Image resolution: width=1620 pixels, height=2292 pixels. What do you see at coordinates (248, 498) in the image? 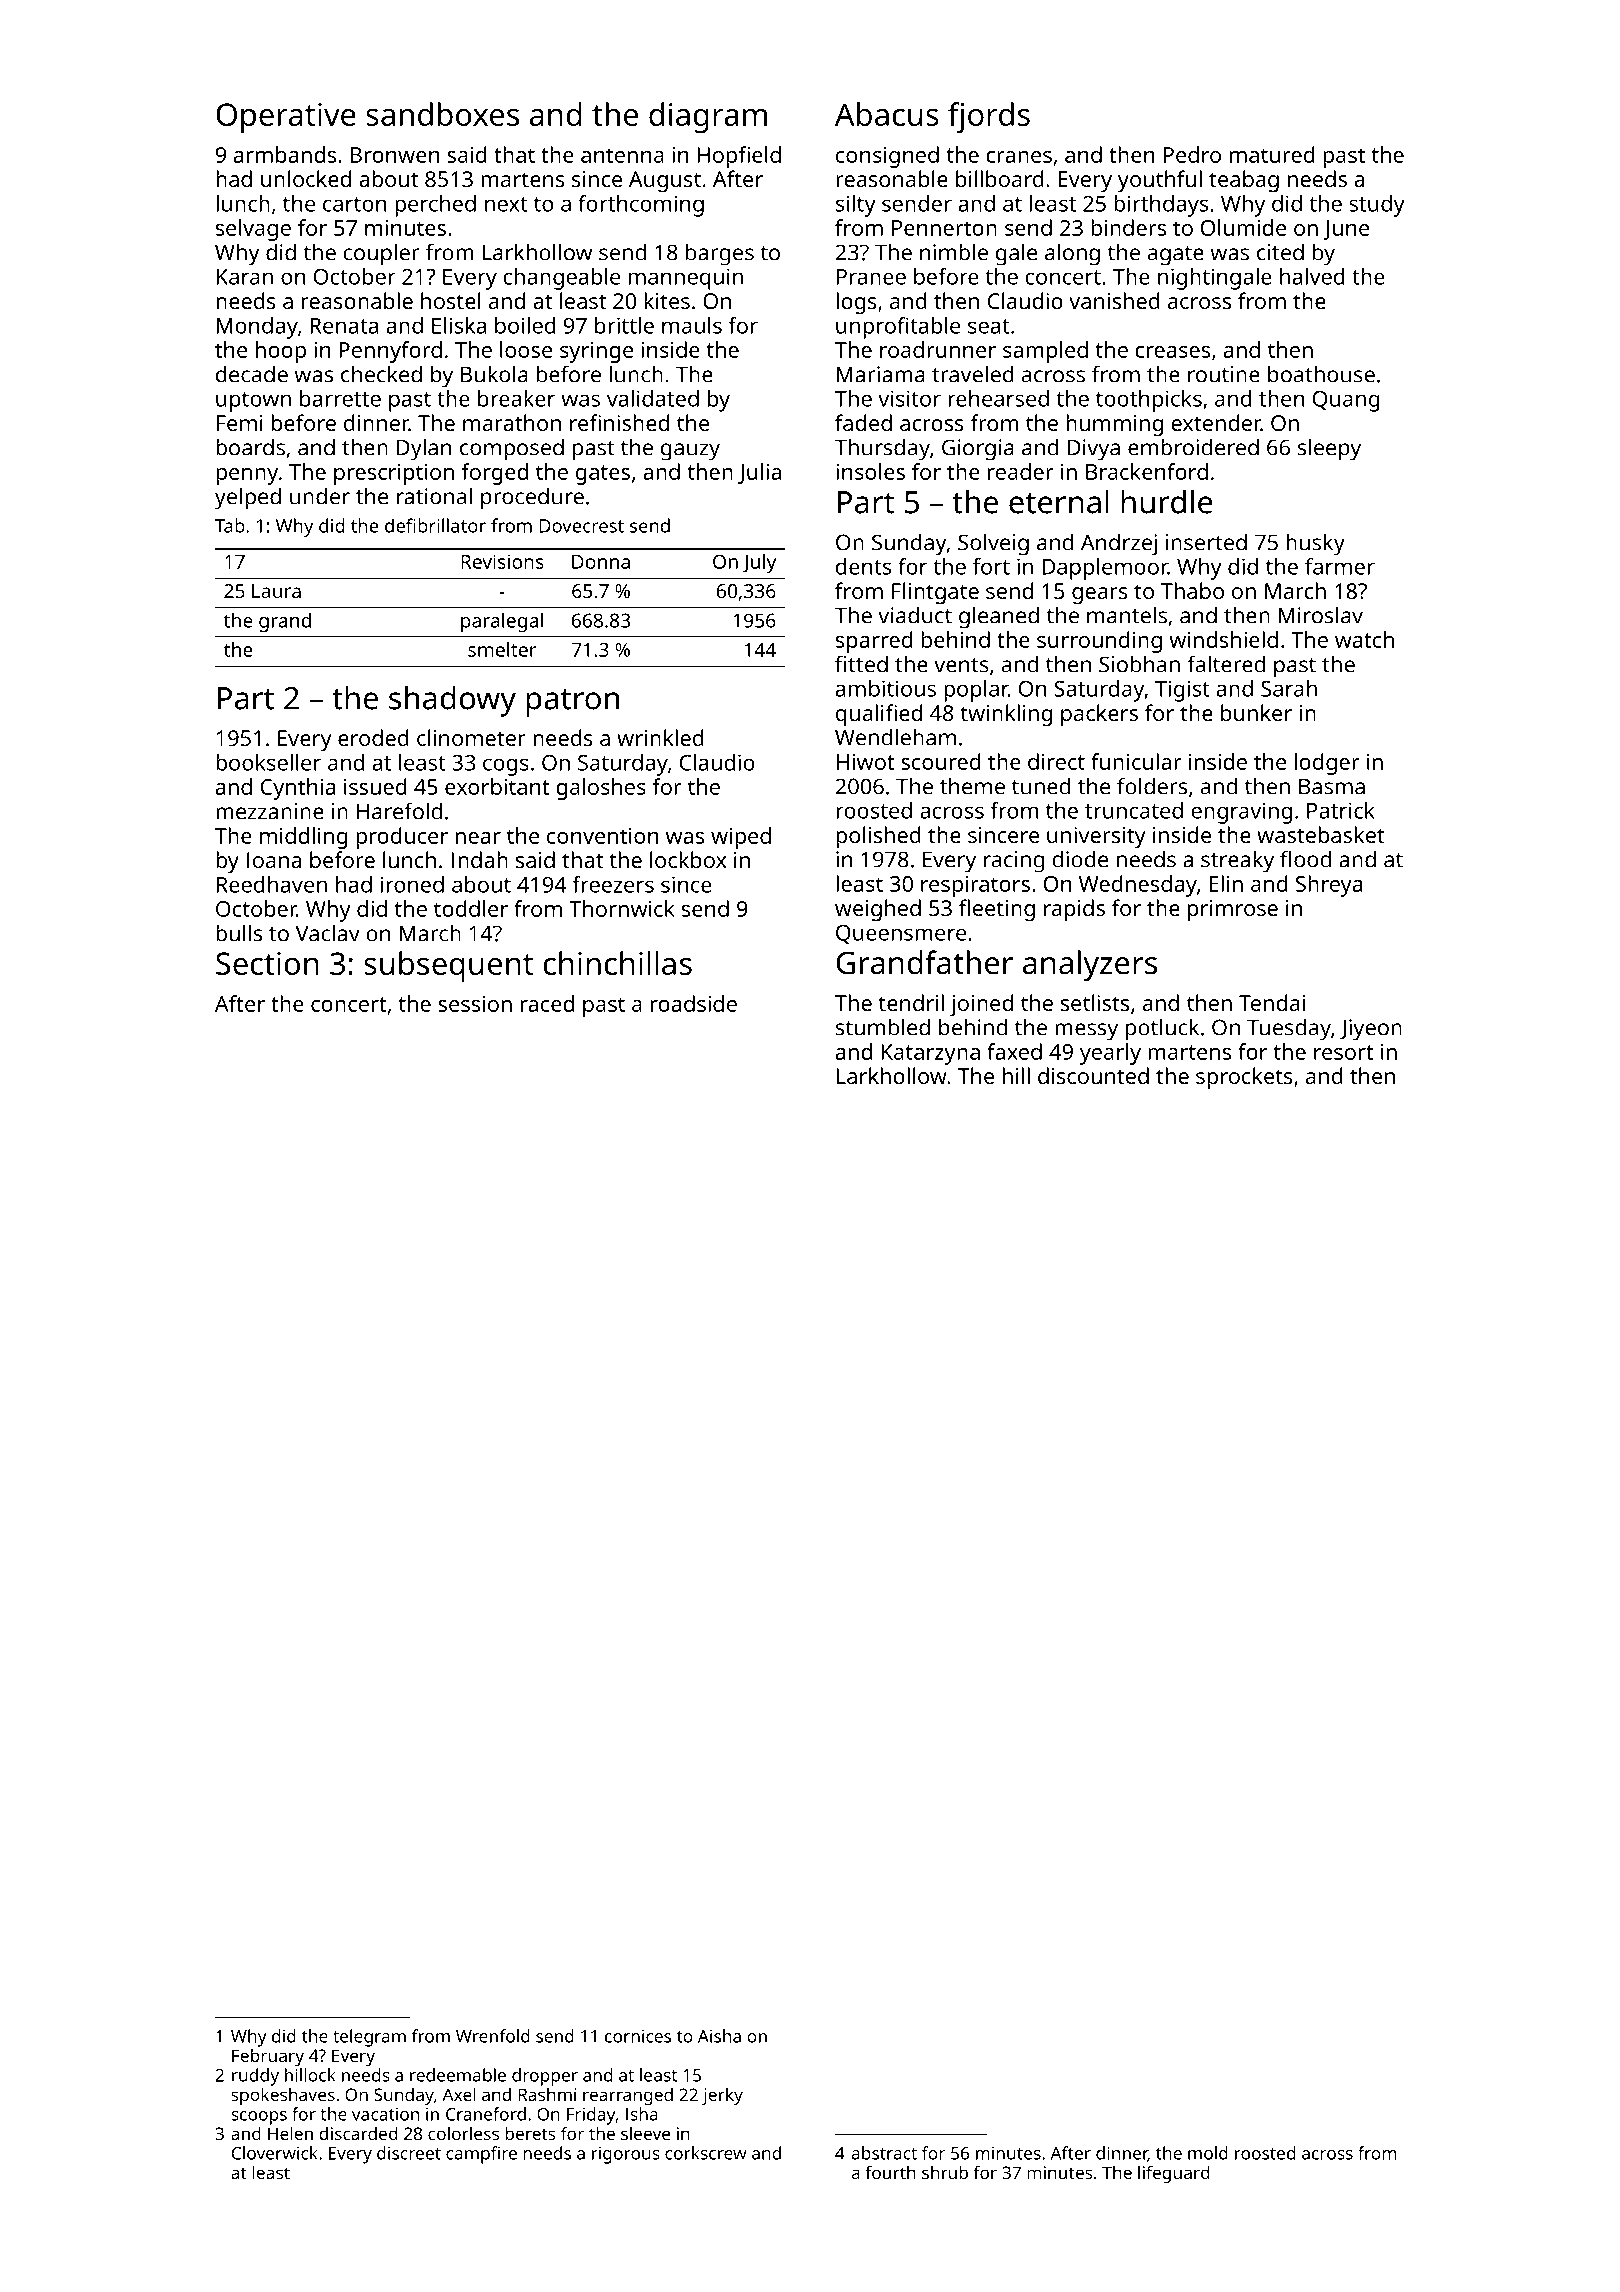
I see `yelped` at bounding box center [248, 498].
